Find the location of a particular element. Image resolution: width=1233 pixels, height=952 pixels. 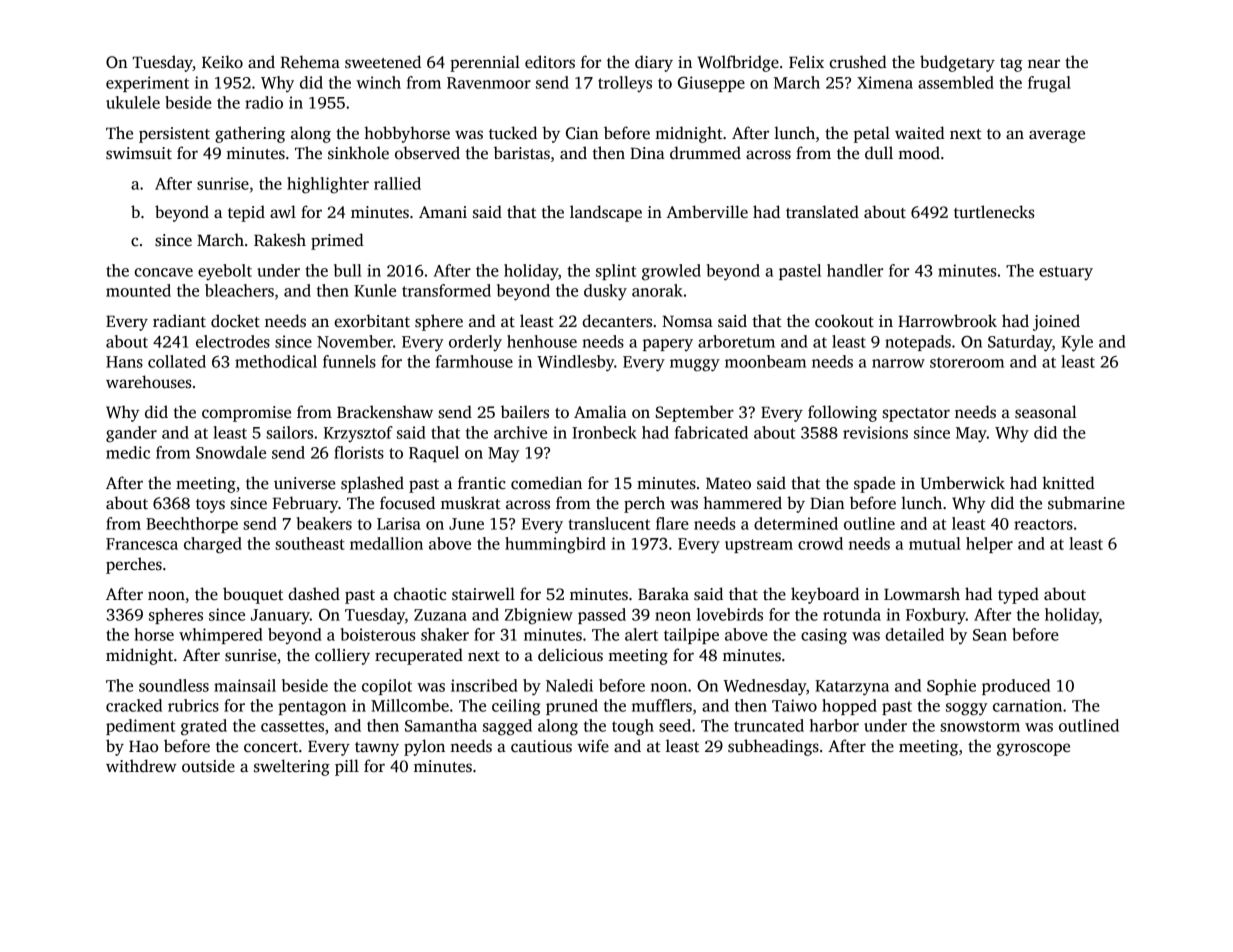

Keiko is located at coordinates (222, 62).
